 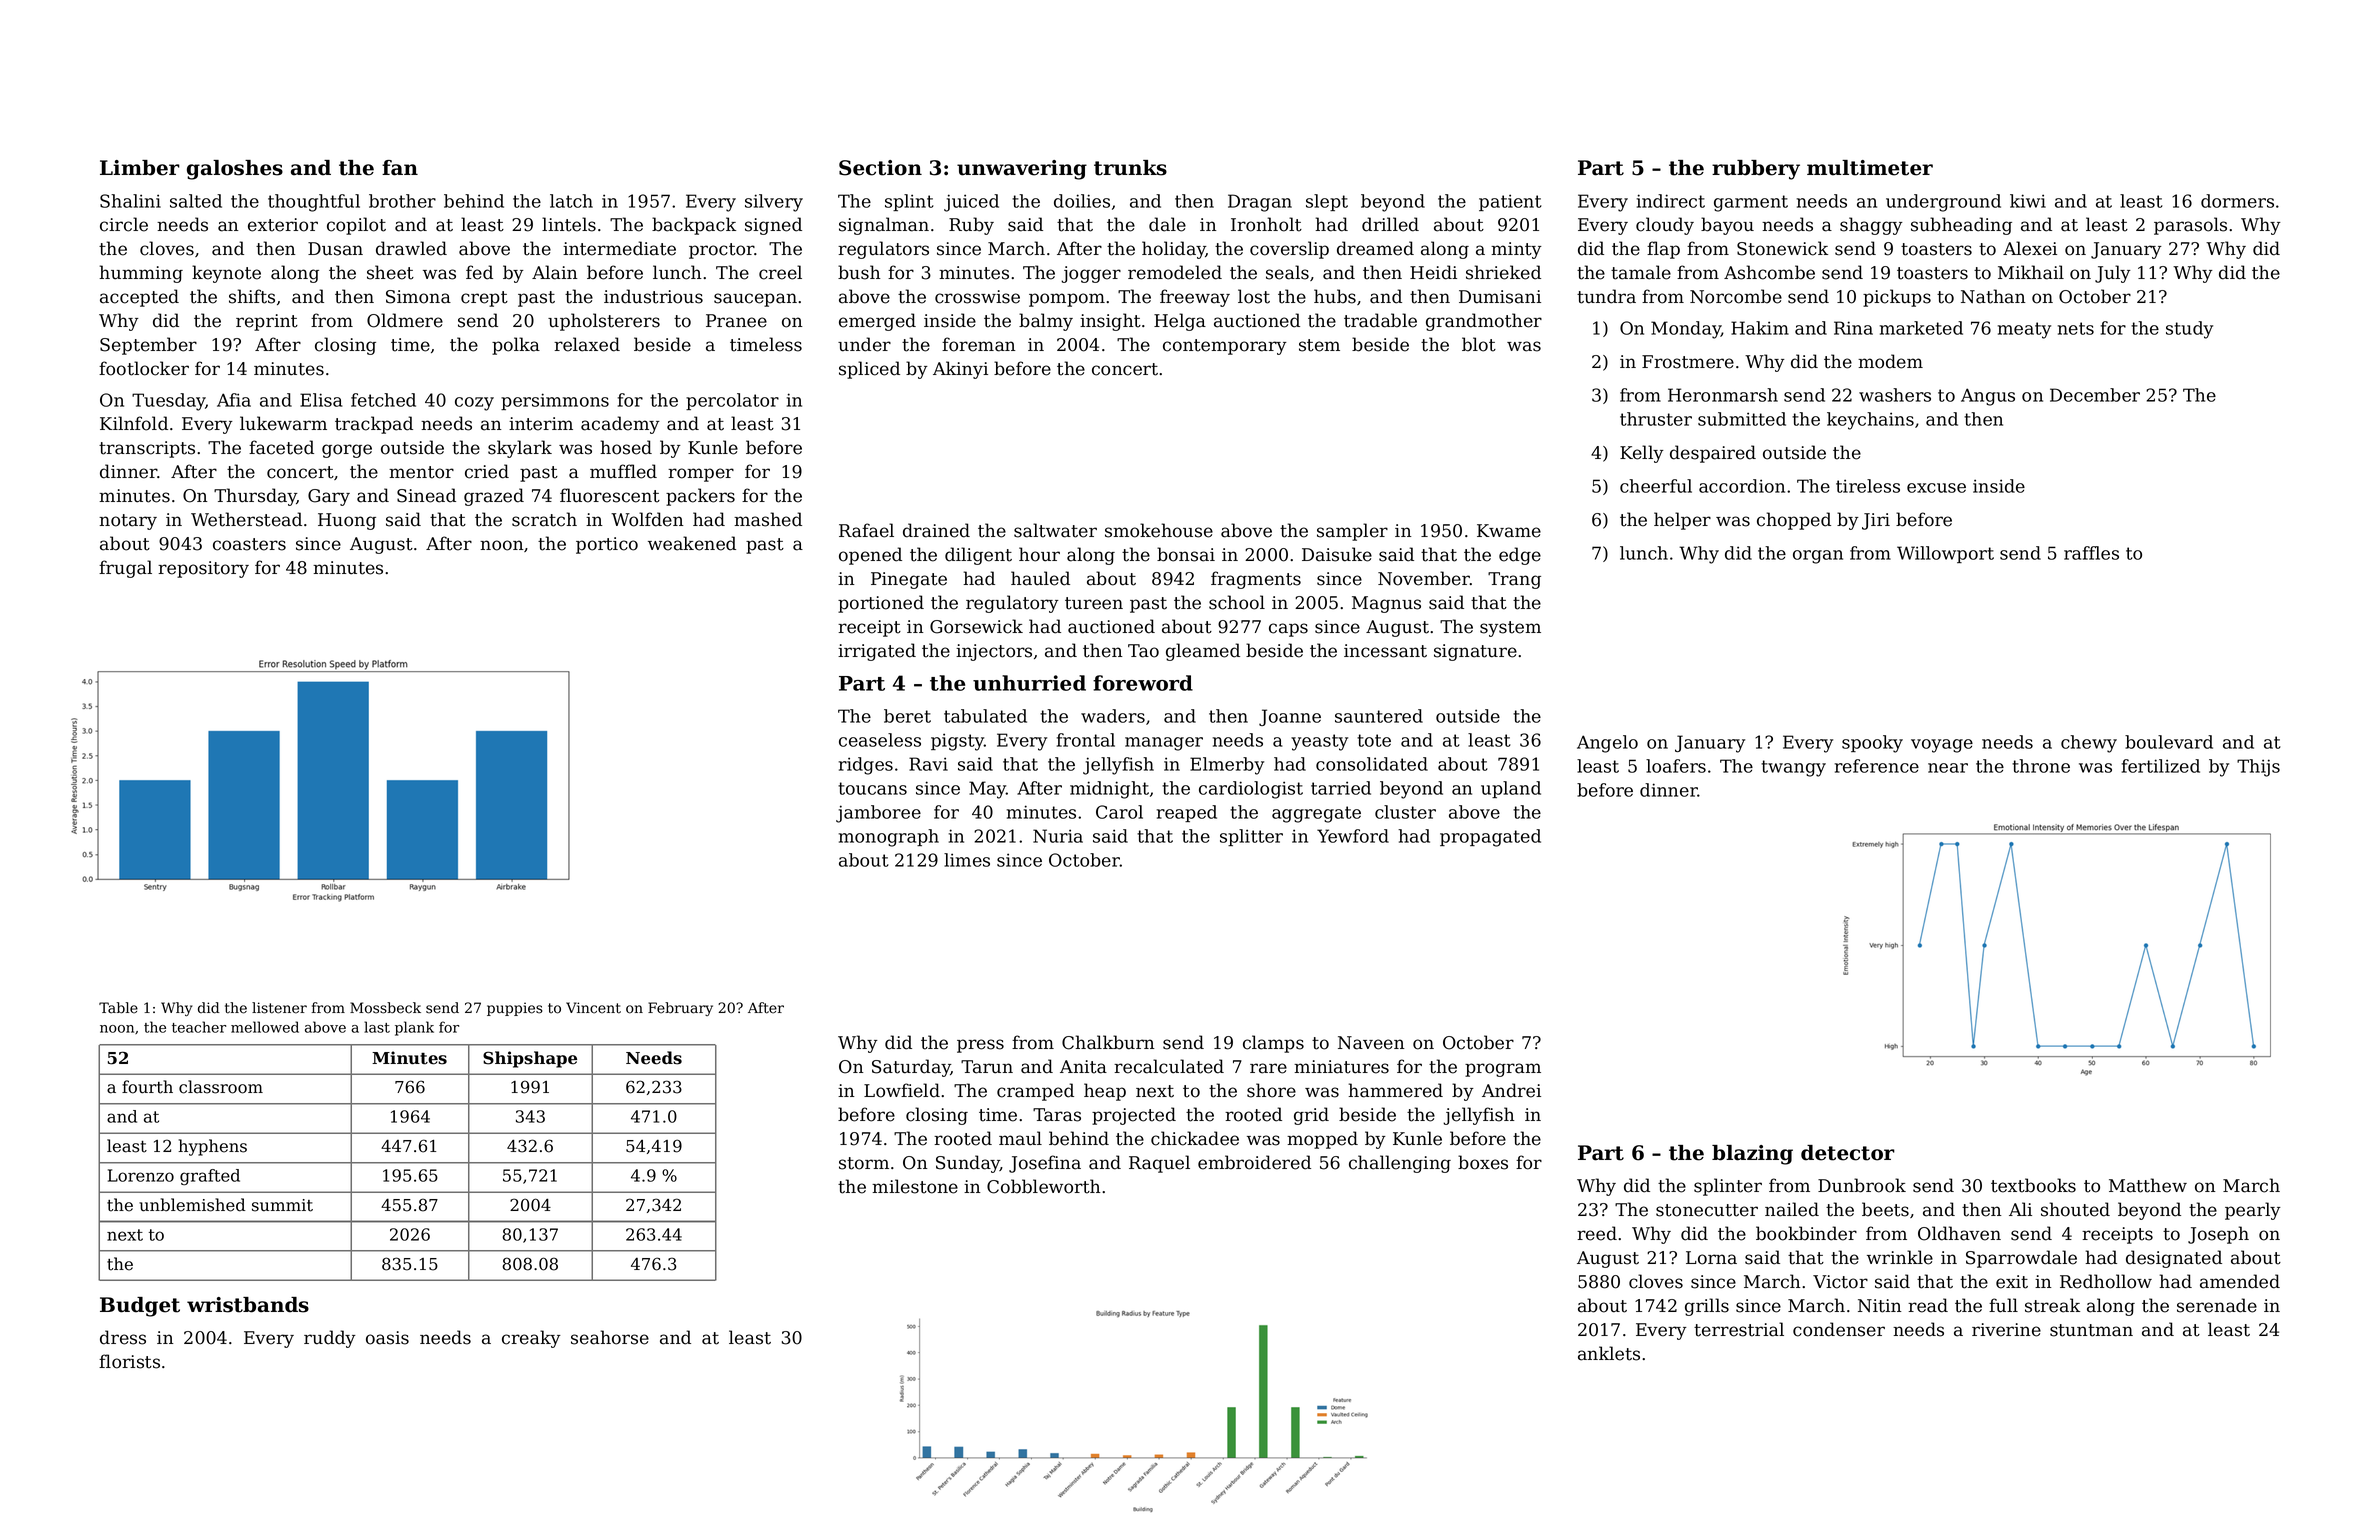 I want to click on polka, so click(x=516, y=346).
